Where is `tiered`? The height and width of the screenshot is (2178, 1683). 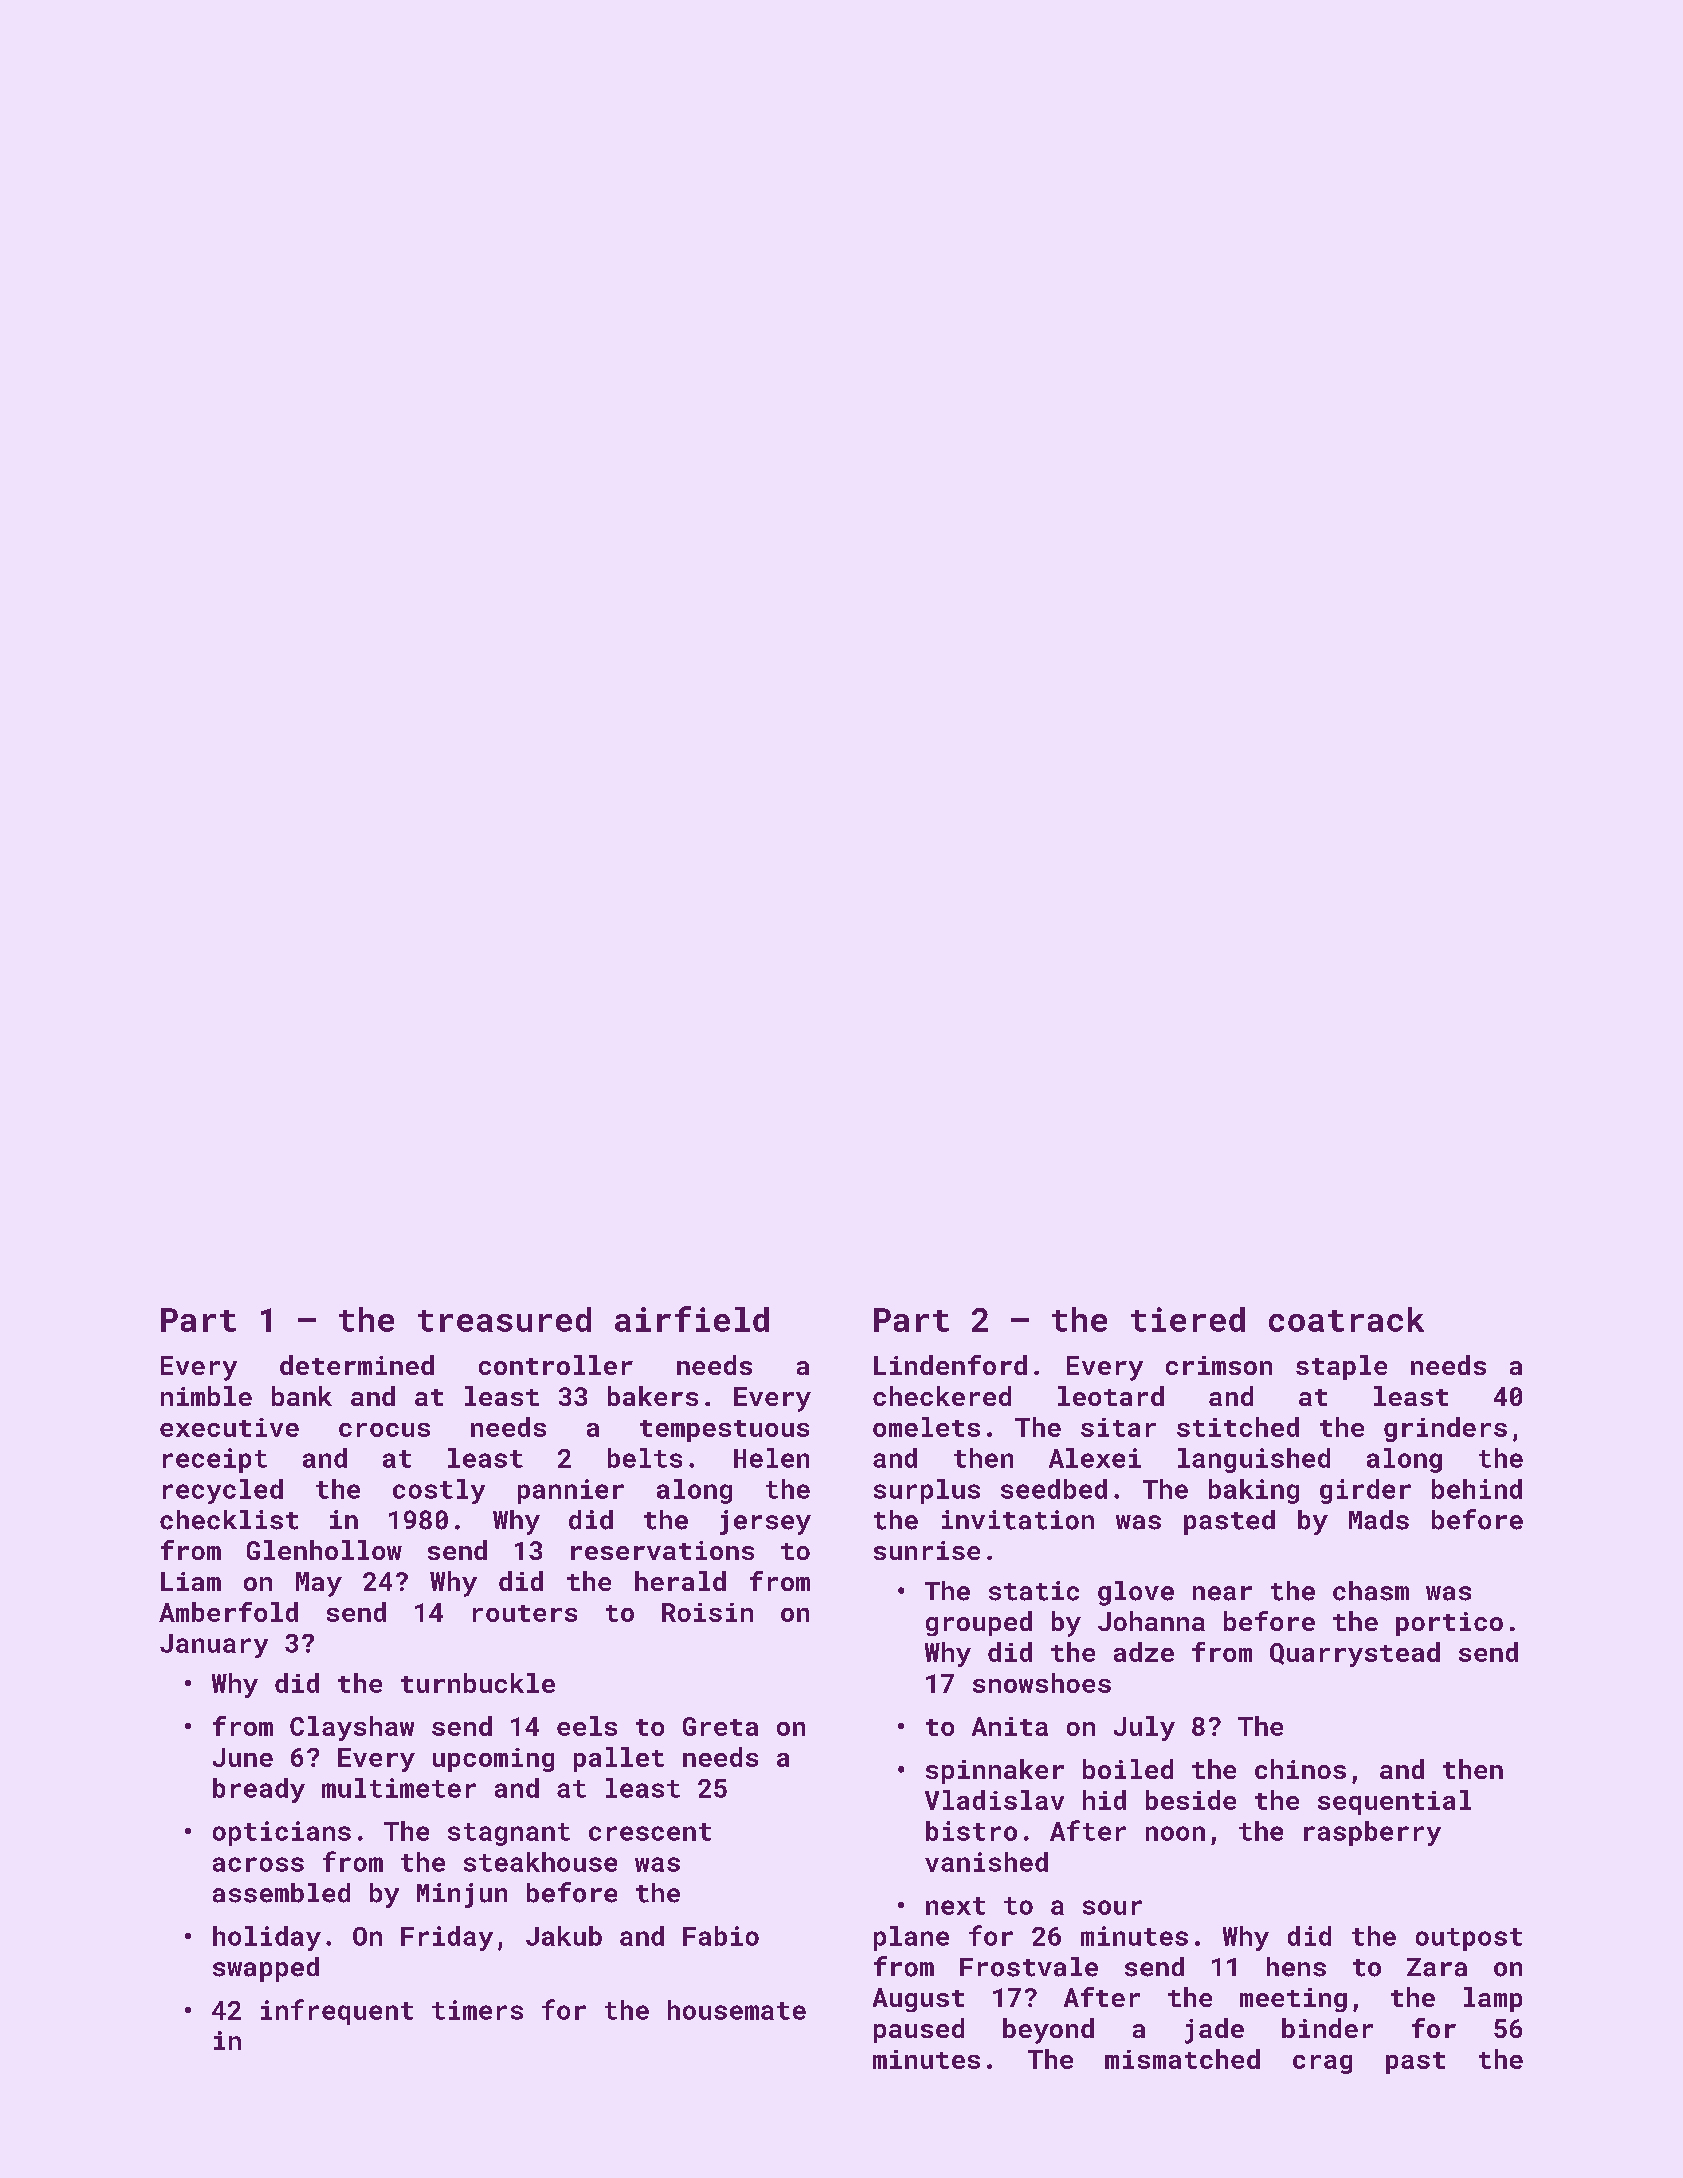
tiered is located at coordinates (1188, 1319).
